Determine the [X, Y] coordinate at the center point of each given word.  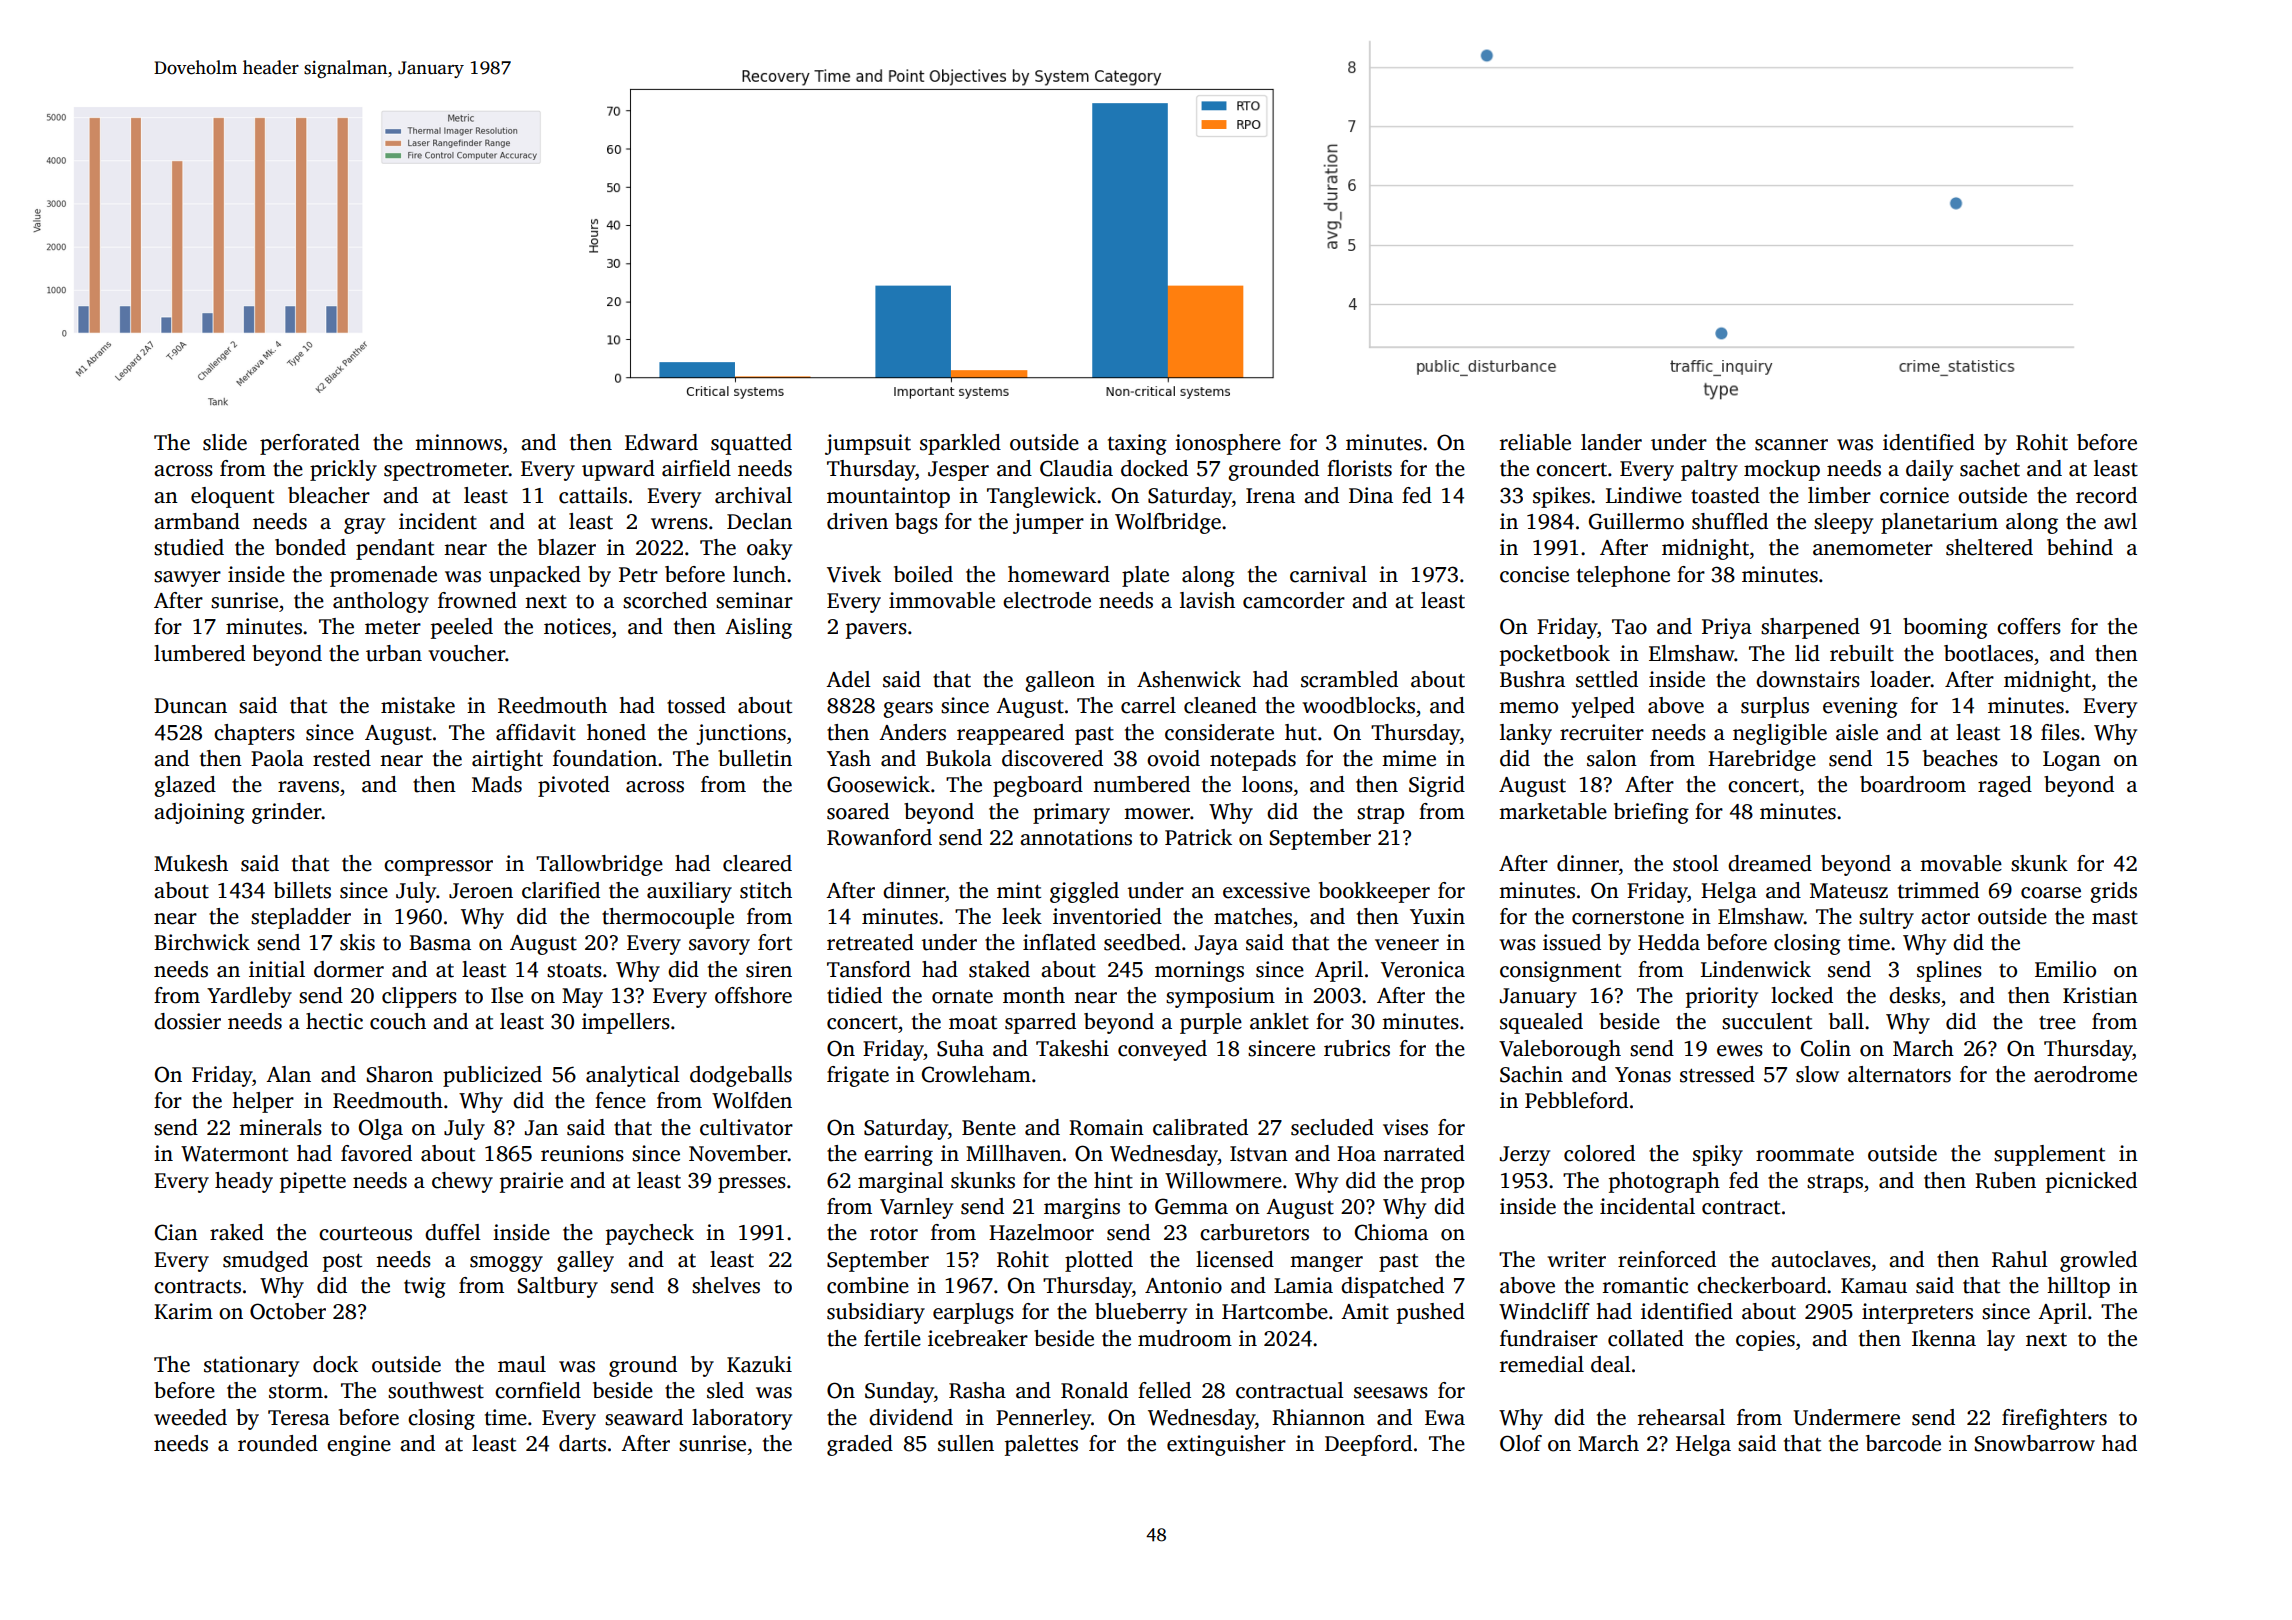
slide [225, 442]
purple [1211, 1023]
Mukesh [191, 863]
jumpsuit [868, 444]
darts [582, 1443]
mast [2115, 918]
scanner [1791, 445]
